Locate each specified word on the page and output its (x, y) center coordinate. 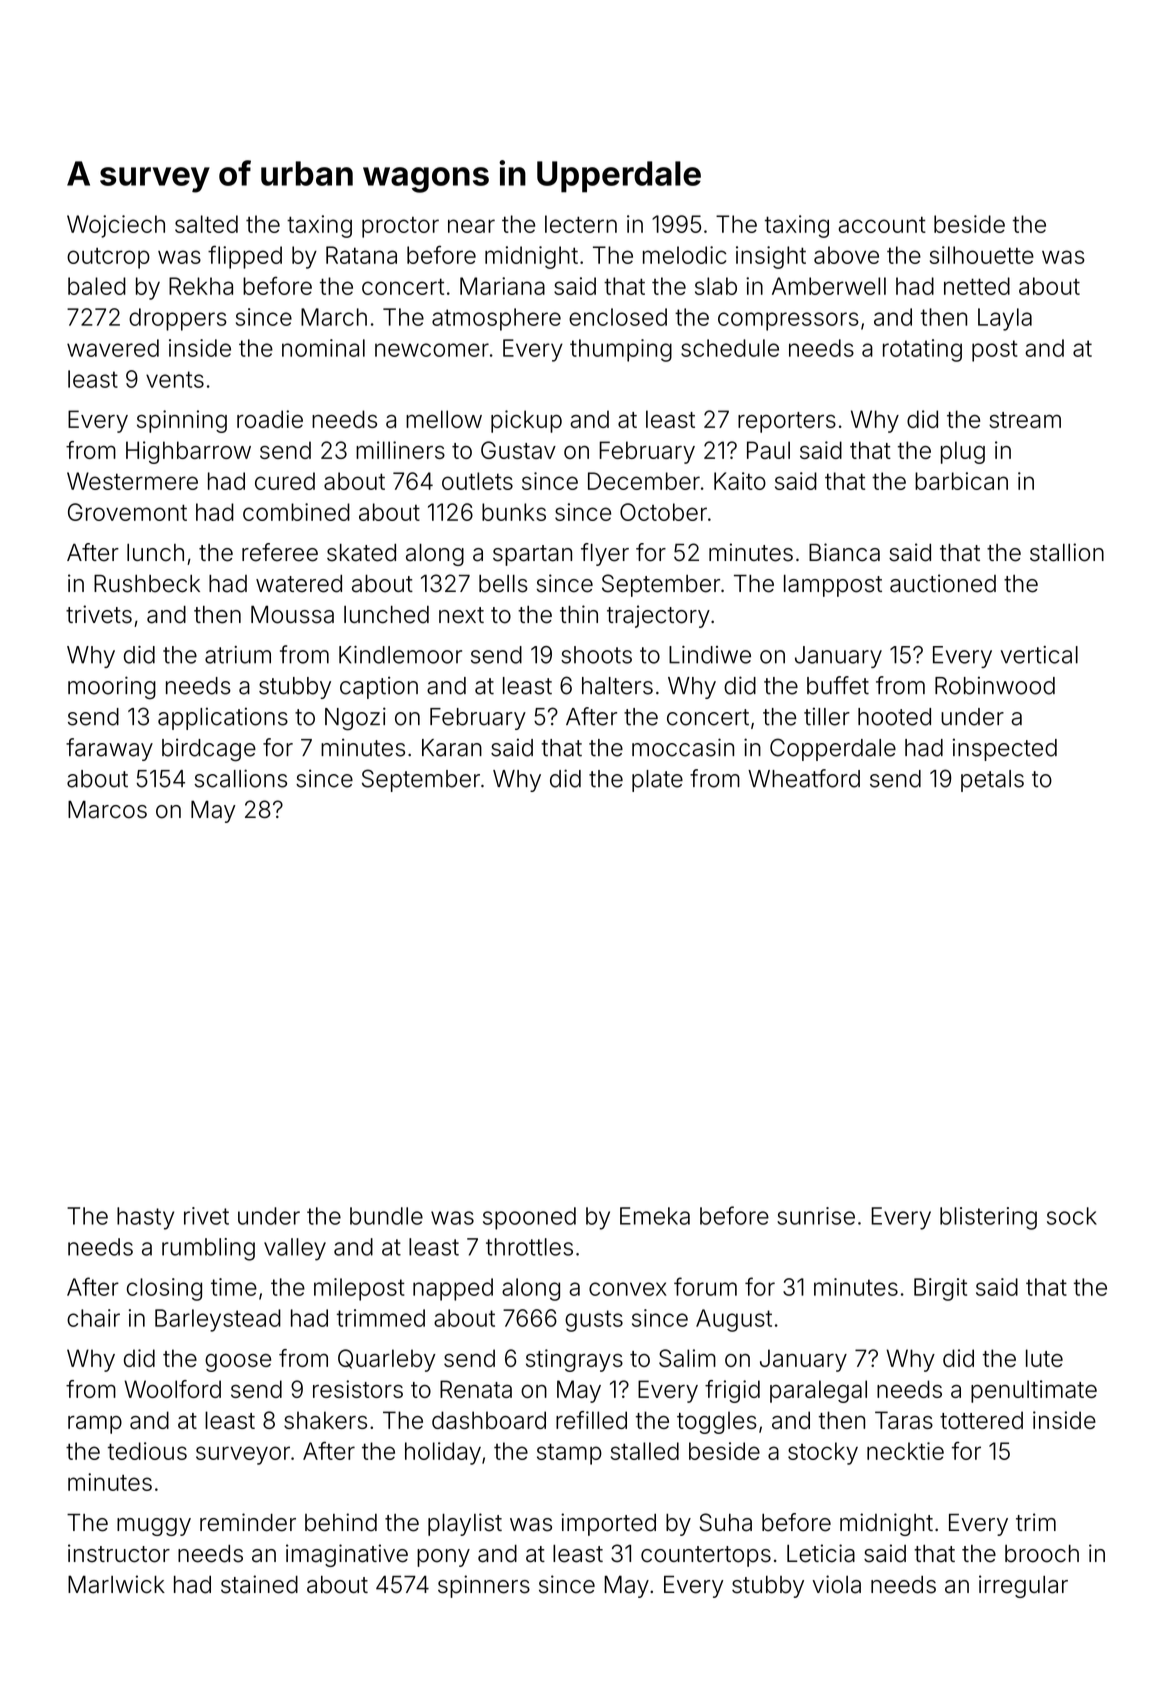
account (882, 224)
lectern (581, 224)
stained (259, 1584)
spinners (484, 1586)
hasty (145, 1218)
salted (206, 224)
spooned (529, 1218)
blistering (988, 1218)
